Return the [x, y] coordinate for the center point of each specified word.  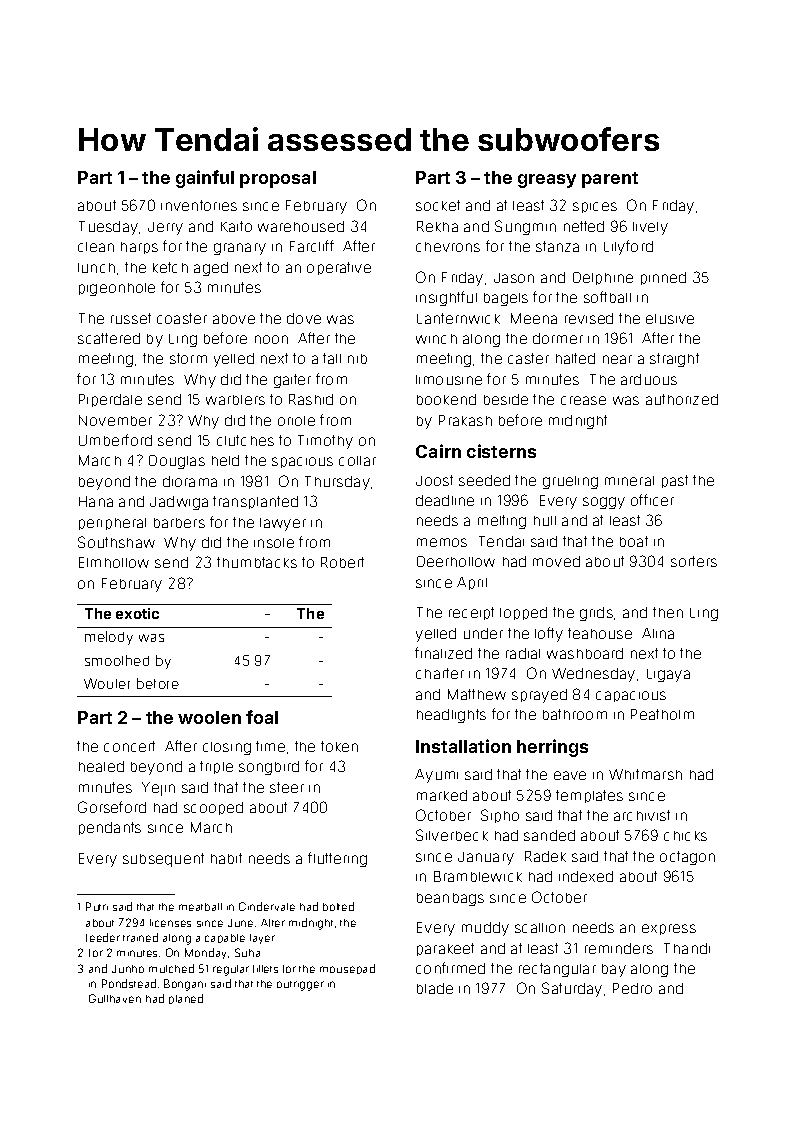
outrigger [300, 986]
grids [596, 614]
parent [610, 180]
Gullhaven [115, 998]
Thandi [687, 948]
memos [442, 542]
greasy [547, 181]
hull [545, 521]
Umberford [115, 440]
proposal [278, 179]
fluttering [337, 859]
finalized [443, 653]
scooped [213, 808]
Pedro [632, 988]
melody [109, 638]
